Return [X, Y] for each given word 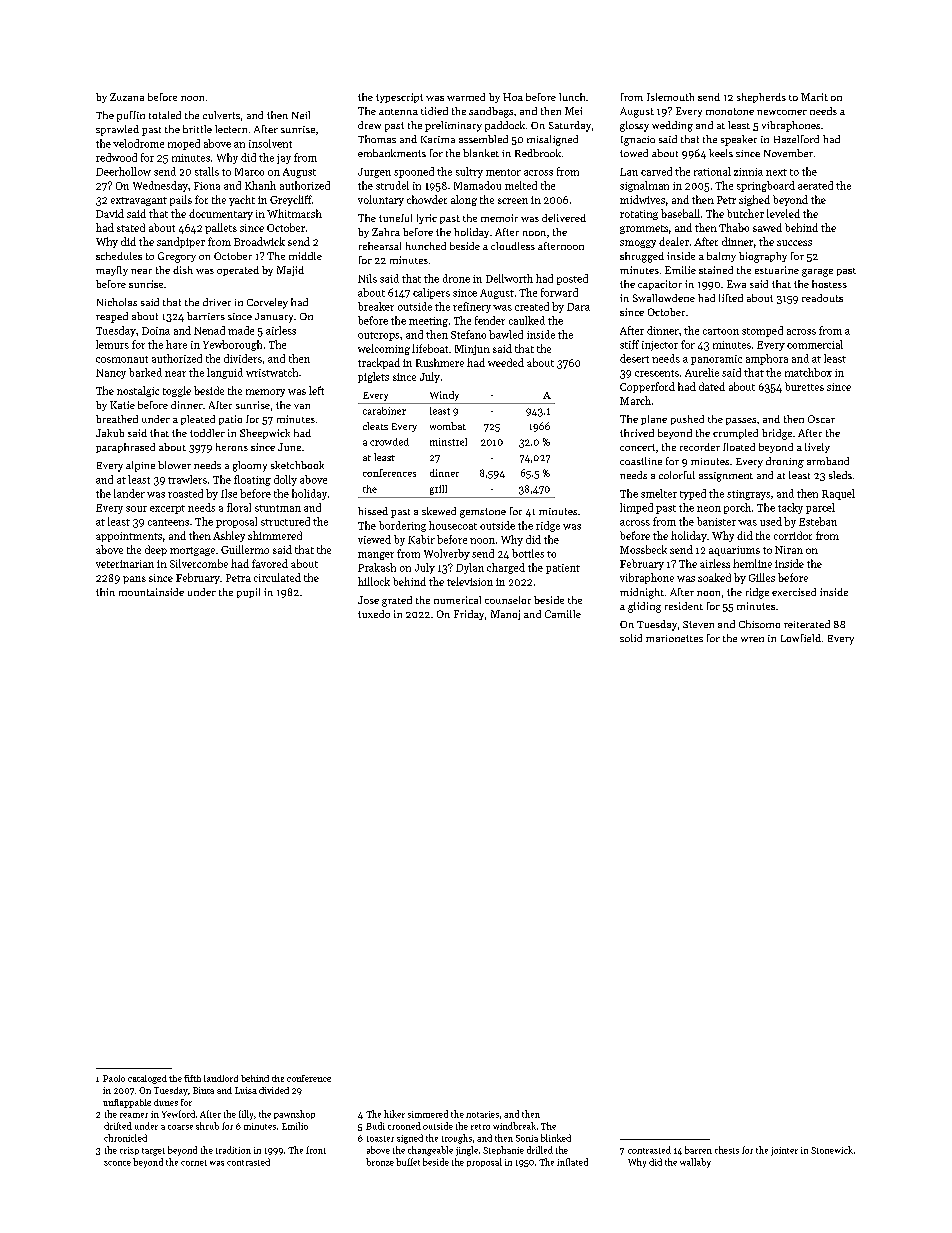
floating [252, 480]
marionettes [674, 638]
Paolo [114, 1078]
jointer [784, 1151]
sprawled [117, 130]
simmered [428, 1114]
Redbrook [538, 153]
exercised [794, 592]
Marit [814, 97]
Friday [469, 615]
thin [105, 592]
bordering [402, 526]
